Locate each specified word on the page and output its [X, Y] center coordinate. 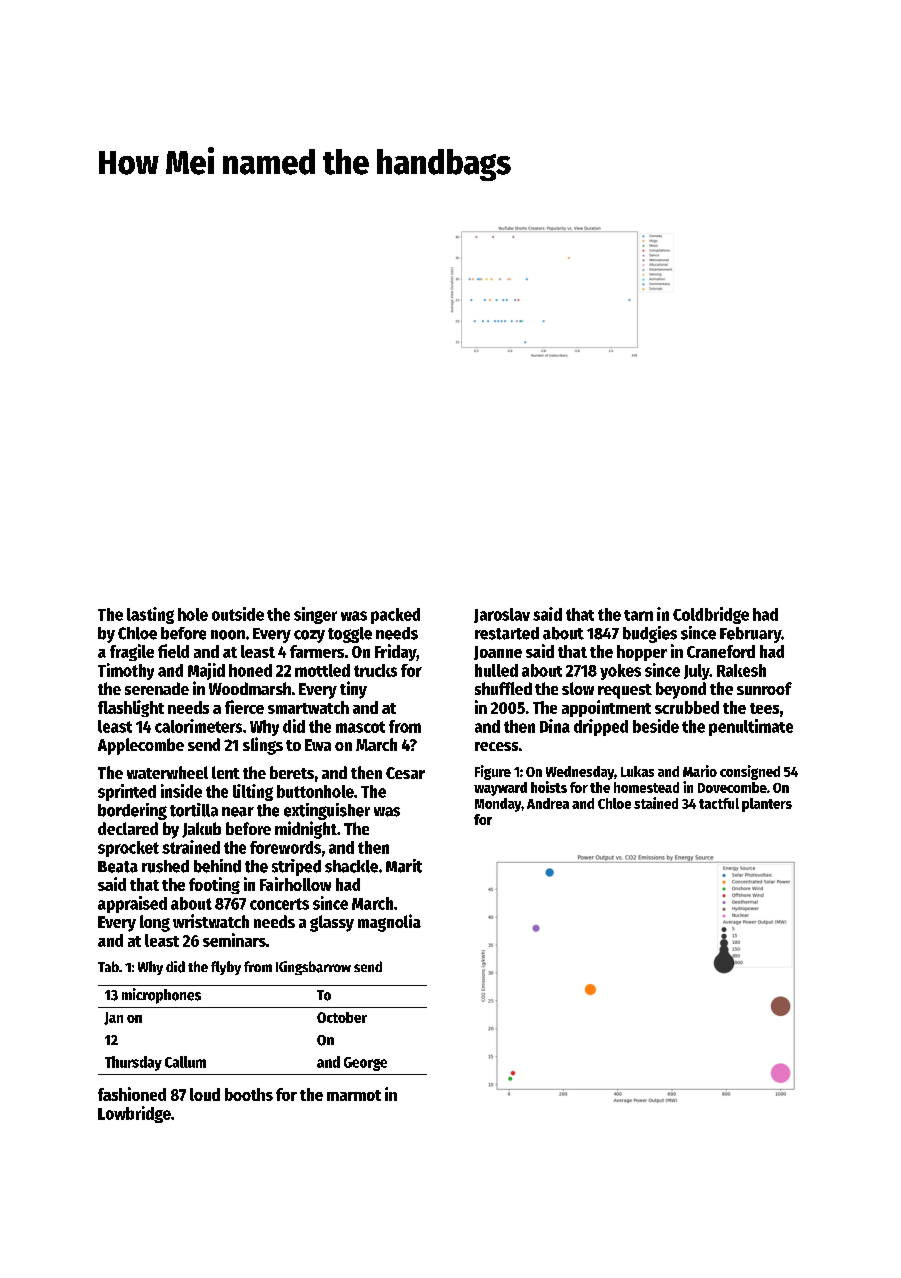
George [365, 1064]
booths [249, 1094]
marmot [354, 1095]
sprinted [127, 792]
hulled [496, 670]
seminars [234, 940]
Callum [185, 1062]
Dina [555, 726]
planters [767, 805]
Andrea [548, 803]
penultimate [751, 727]
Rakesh [741, 670]
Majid [206, 671]
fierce [244, 707]
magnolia [389, 923]
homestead [646, 787]
